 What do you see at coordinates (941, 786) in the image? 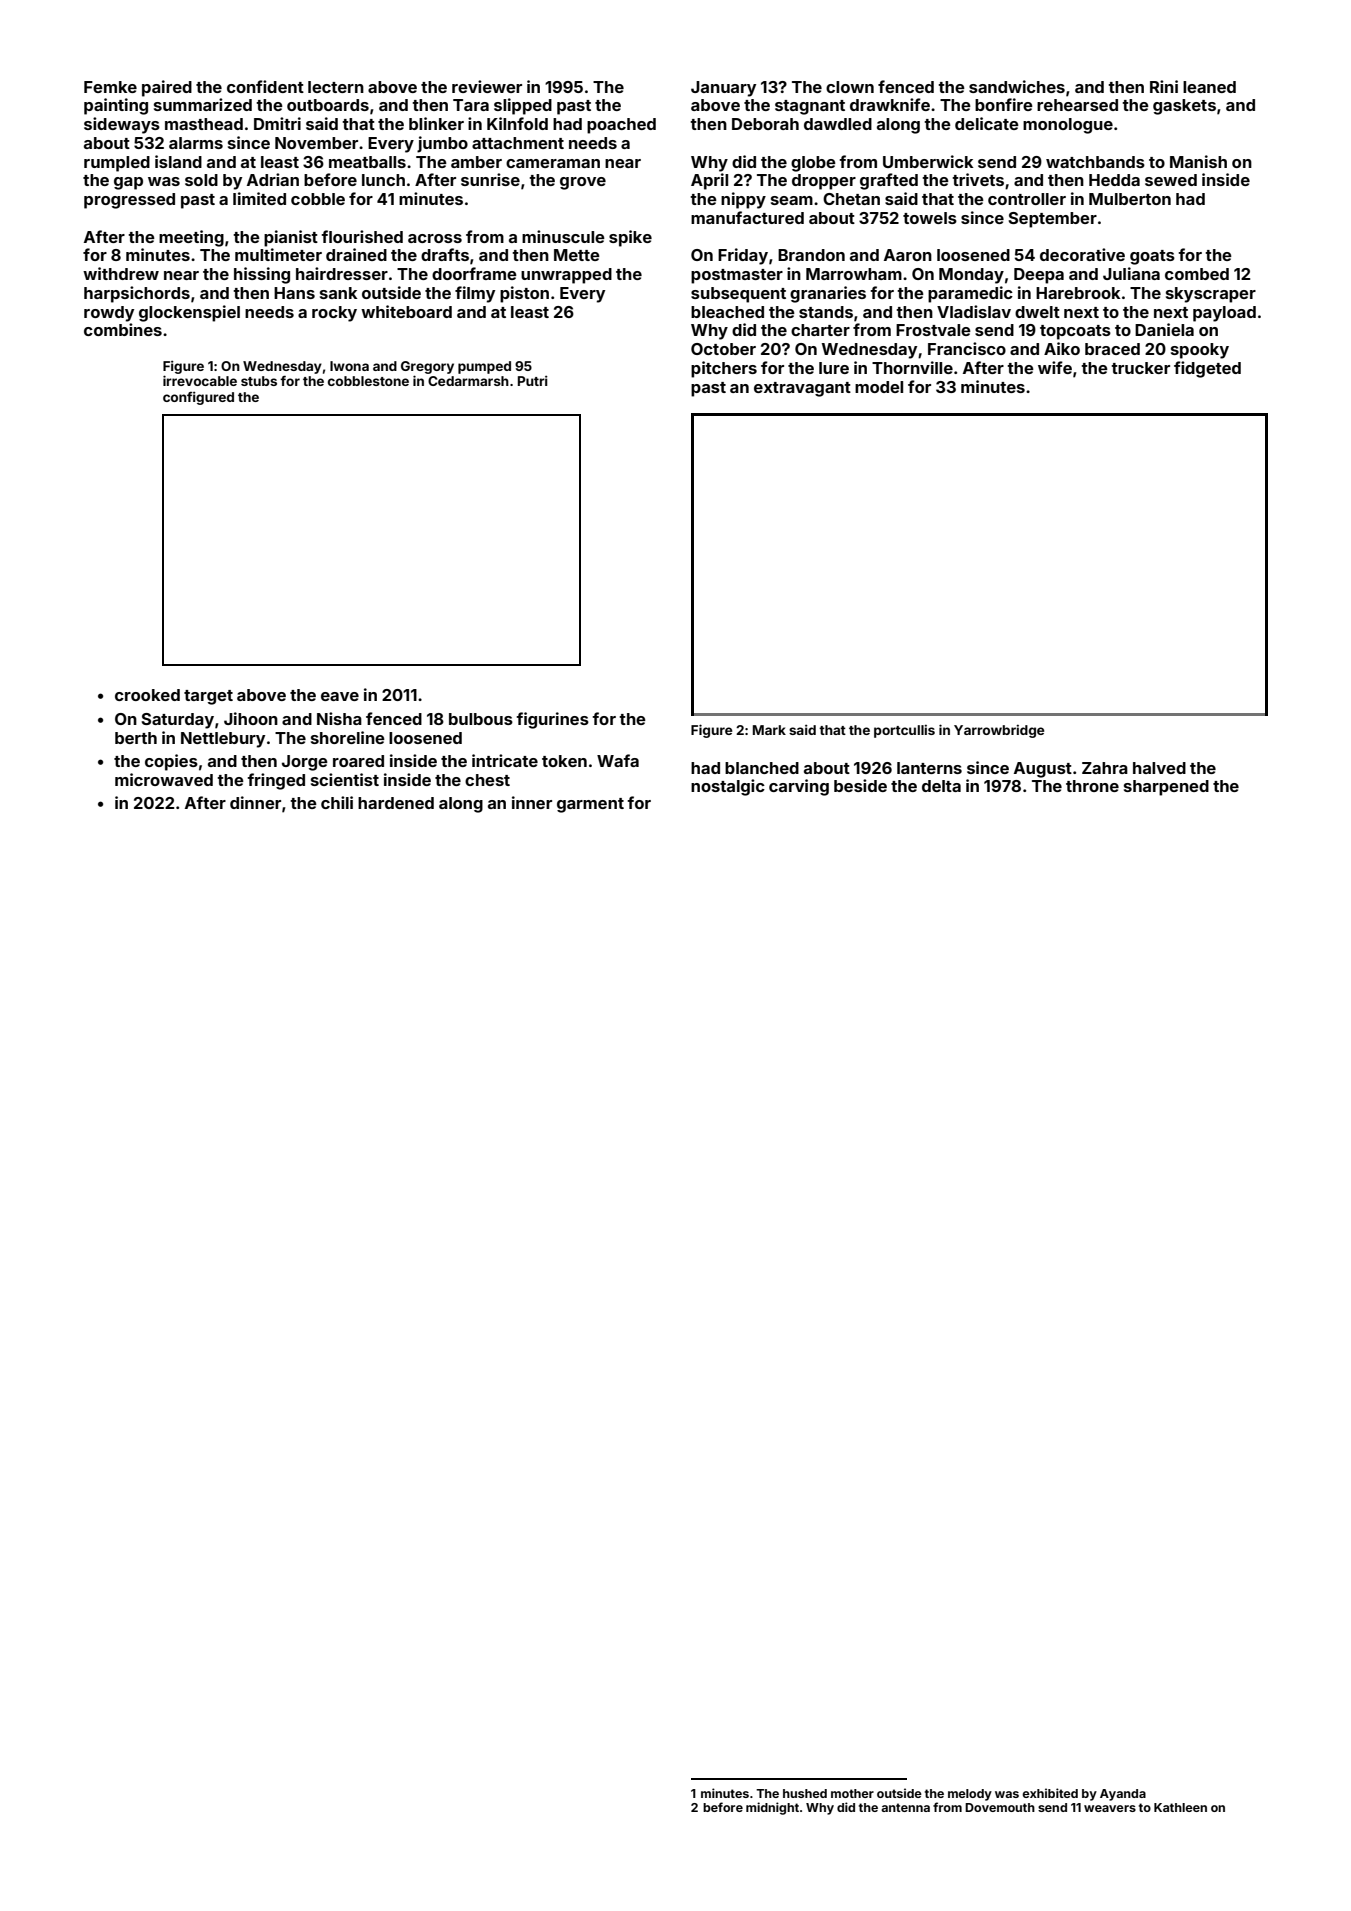
I see `delta` at bounding box center [941, 786].
